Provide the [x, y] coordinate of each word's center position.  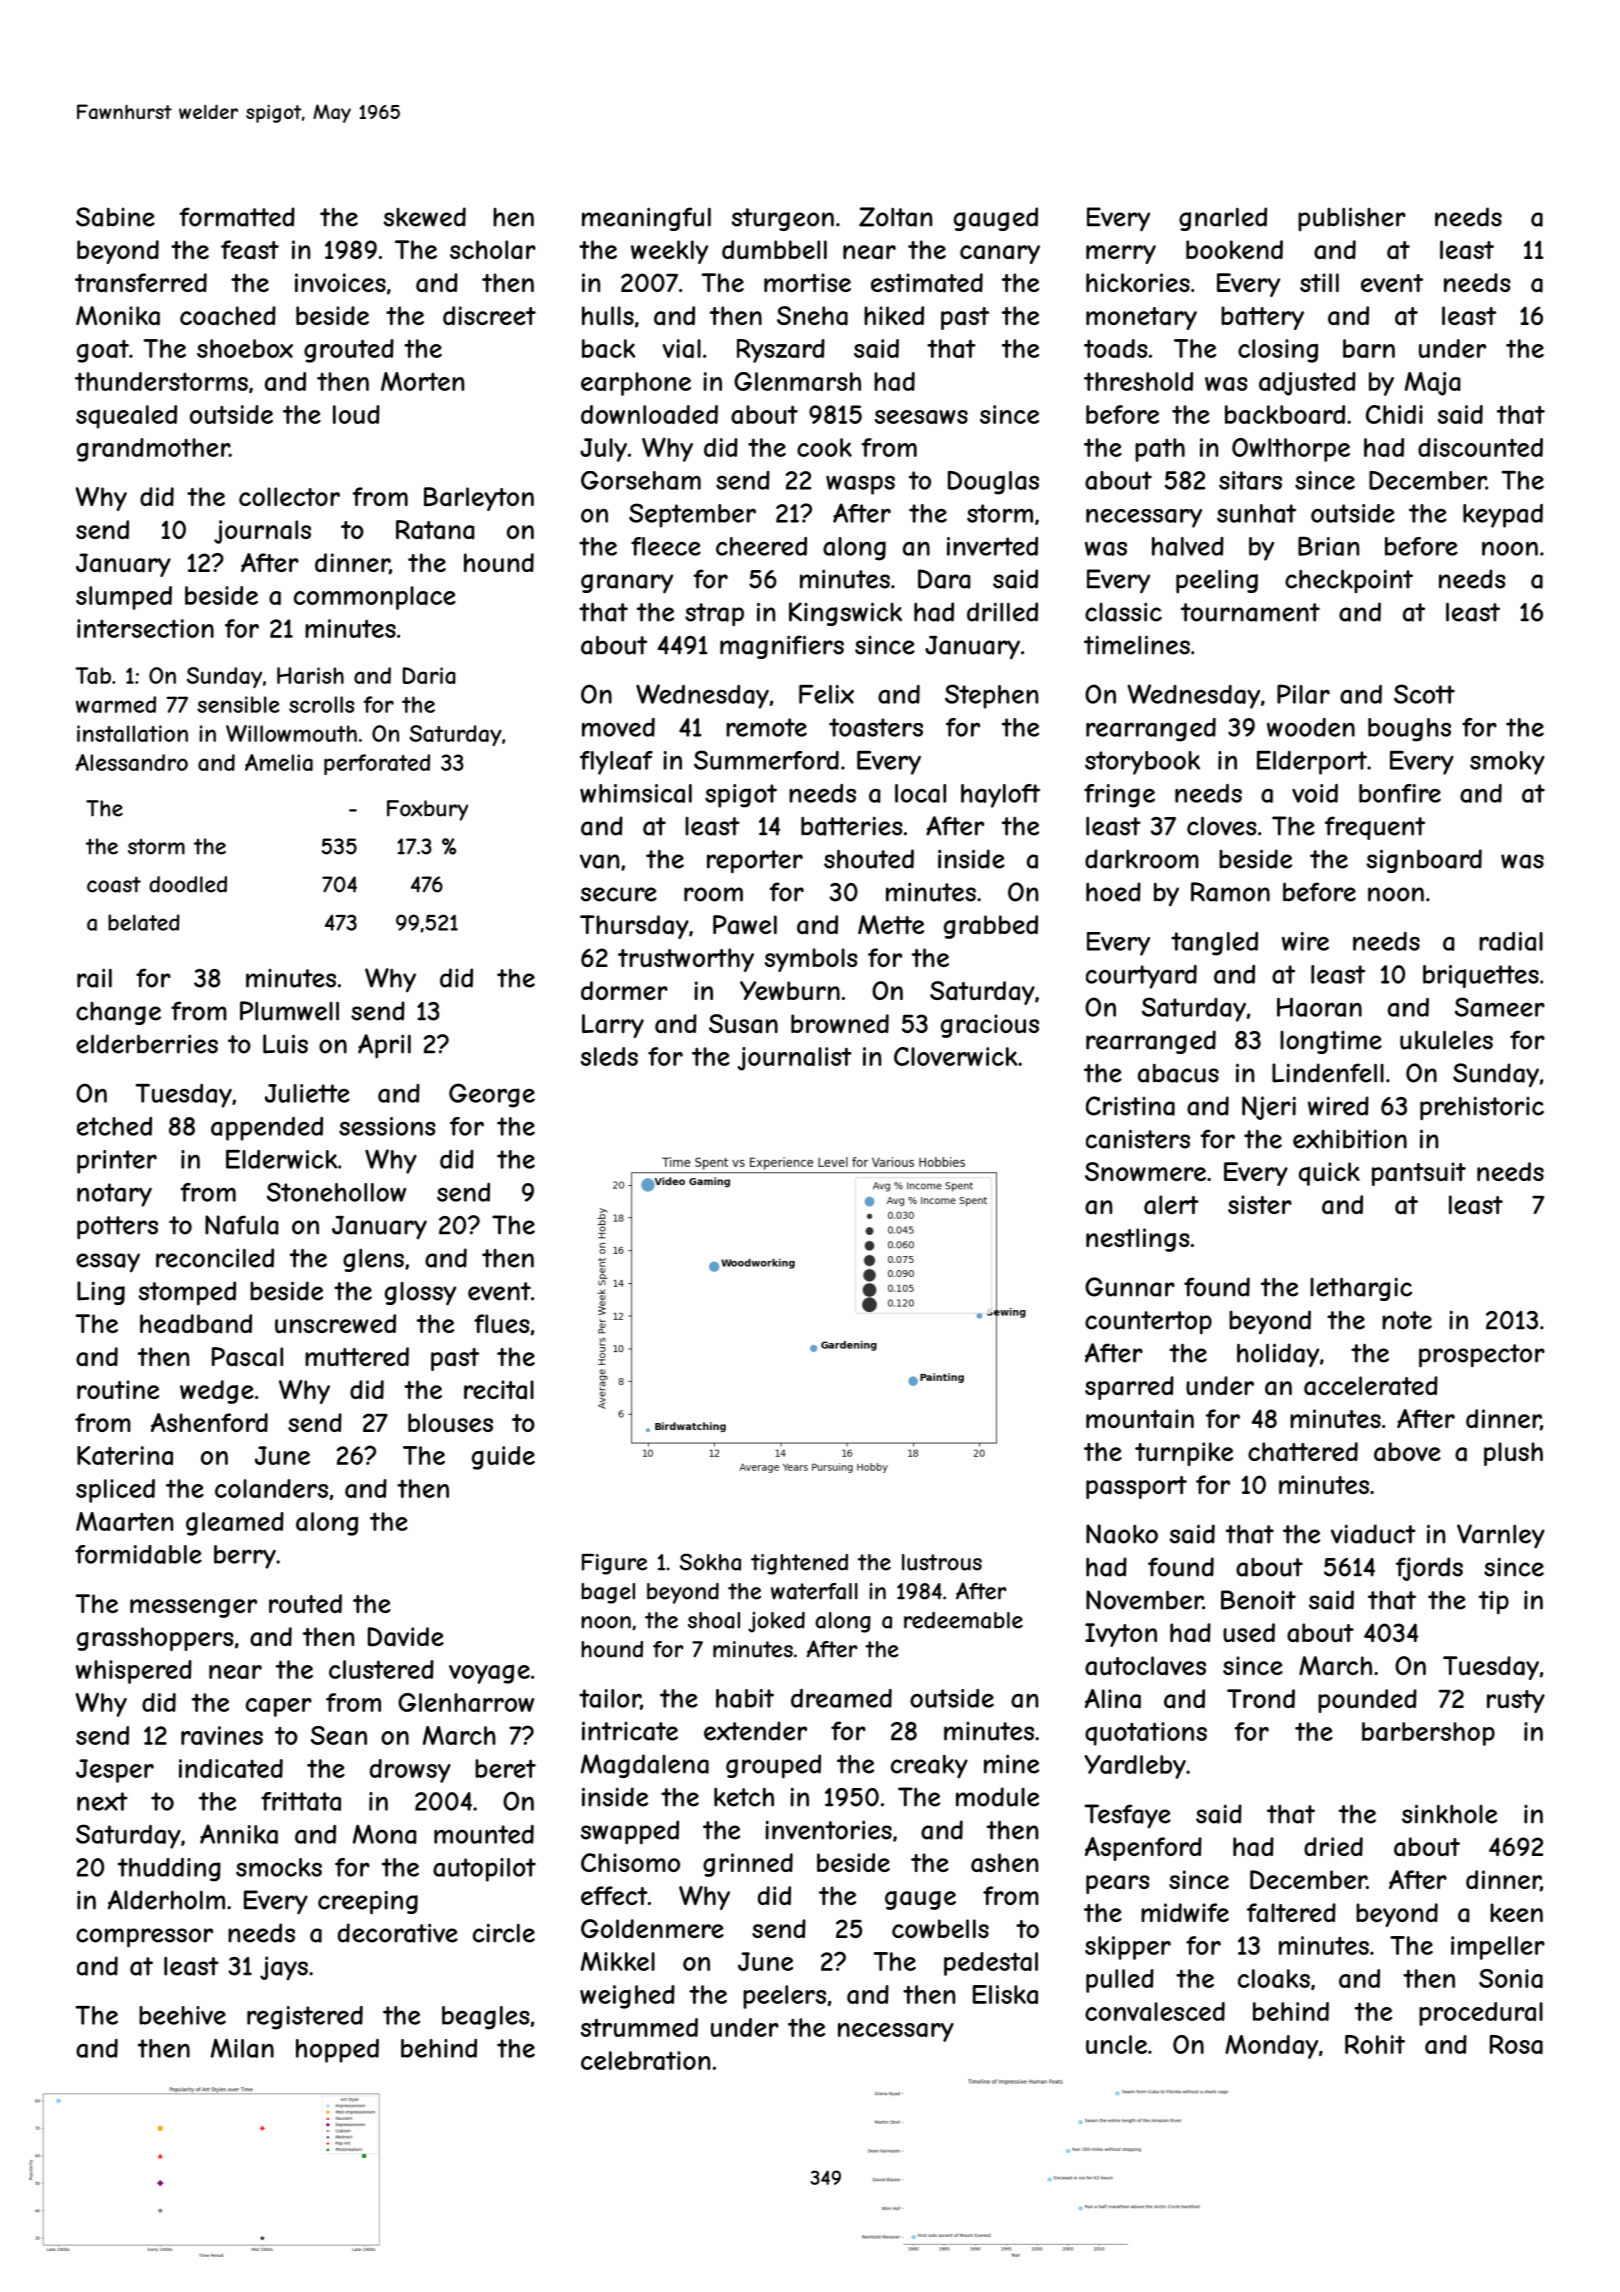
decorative [398, 1933]
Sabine [115, 217]
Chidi [1394, 414]
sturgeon [783, 219]
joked [776, 1622]
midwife [1185, 1912]
